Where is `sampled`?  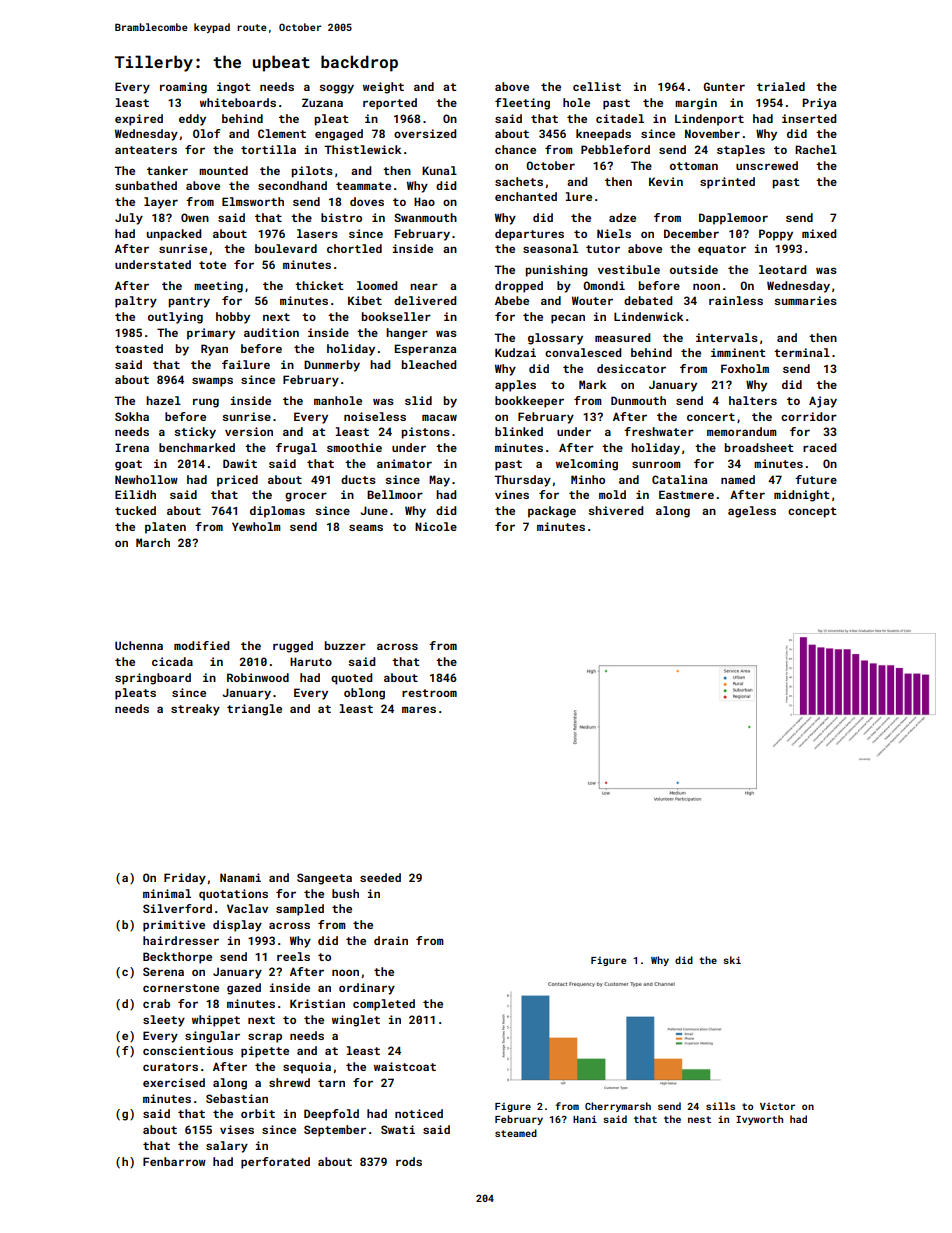 sampled is located at coordinates (300, 910).
